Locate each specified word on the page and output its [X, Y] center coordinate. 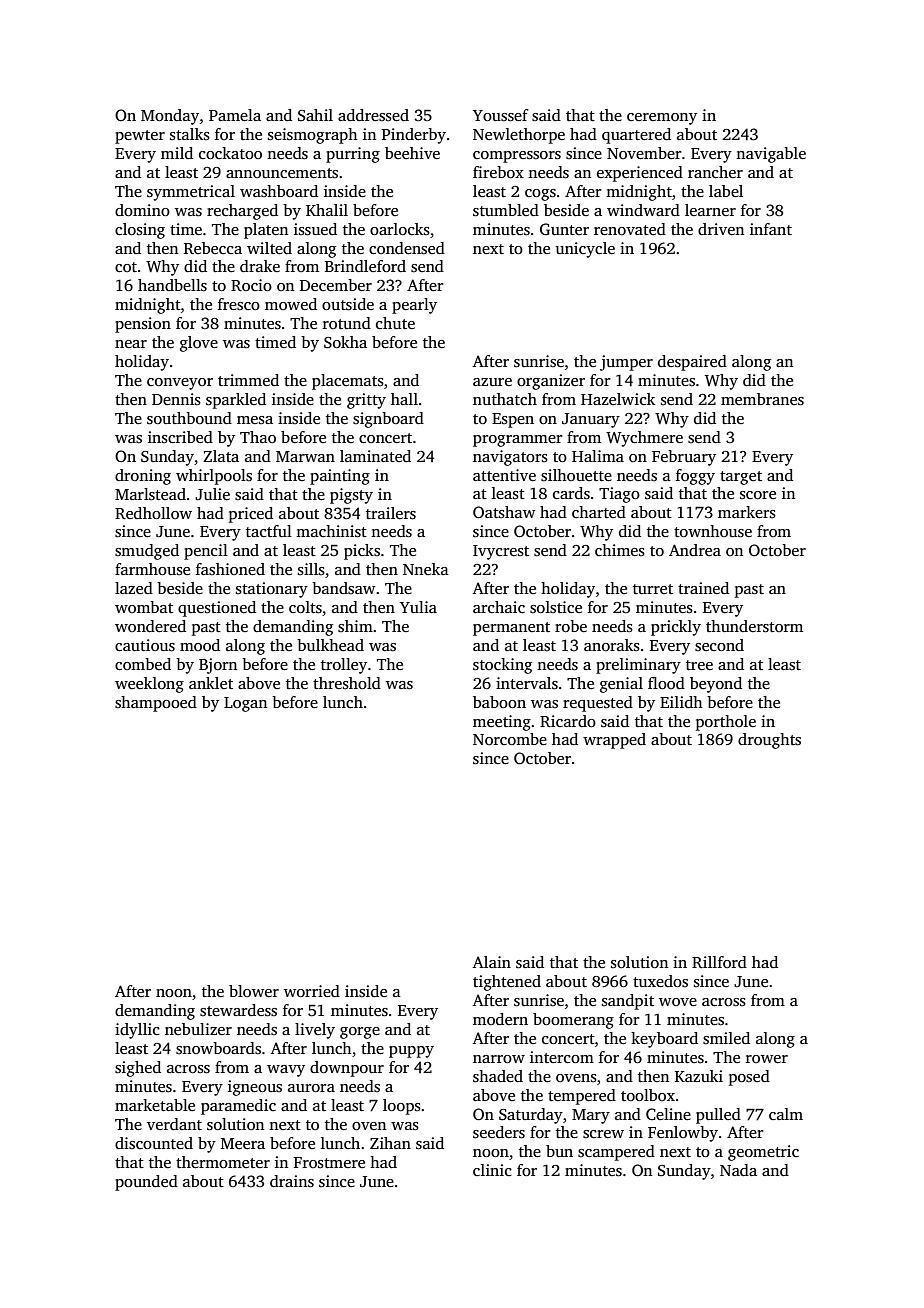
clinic [492, 1170]
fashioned [230, 569]
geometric [763, 1153]
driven [721, 229]
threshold [347, 683]
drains [292, 1181]
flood [666, 683]
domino [142, 210]
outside [348, 304]
